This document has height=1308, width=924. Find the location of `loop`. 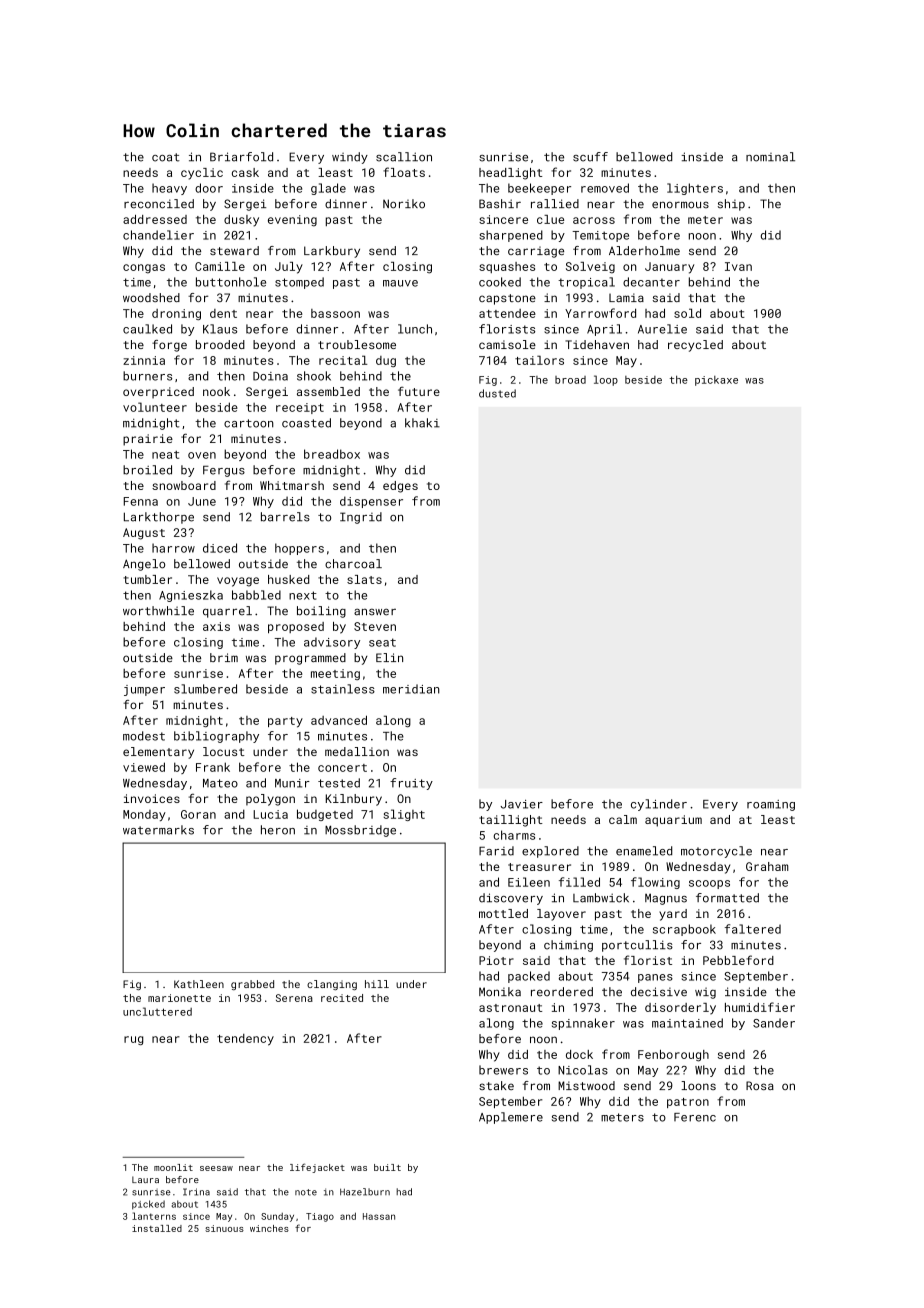

loop is located at coordinates (606, 380).
